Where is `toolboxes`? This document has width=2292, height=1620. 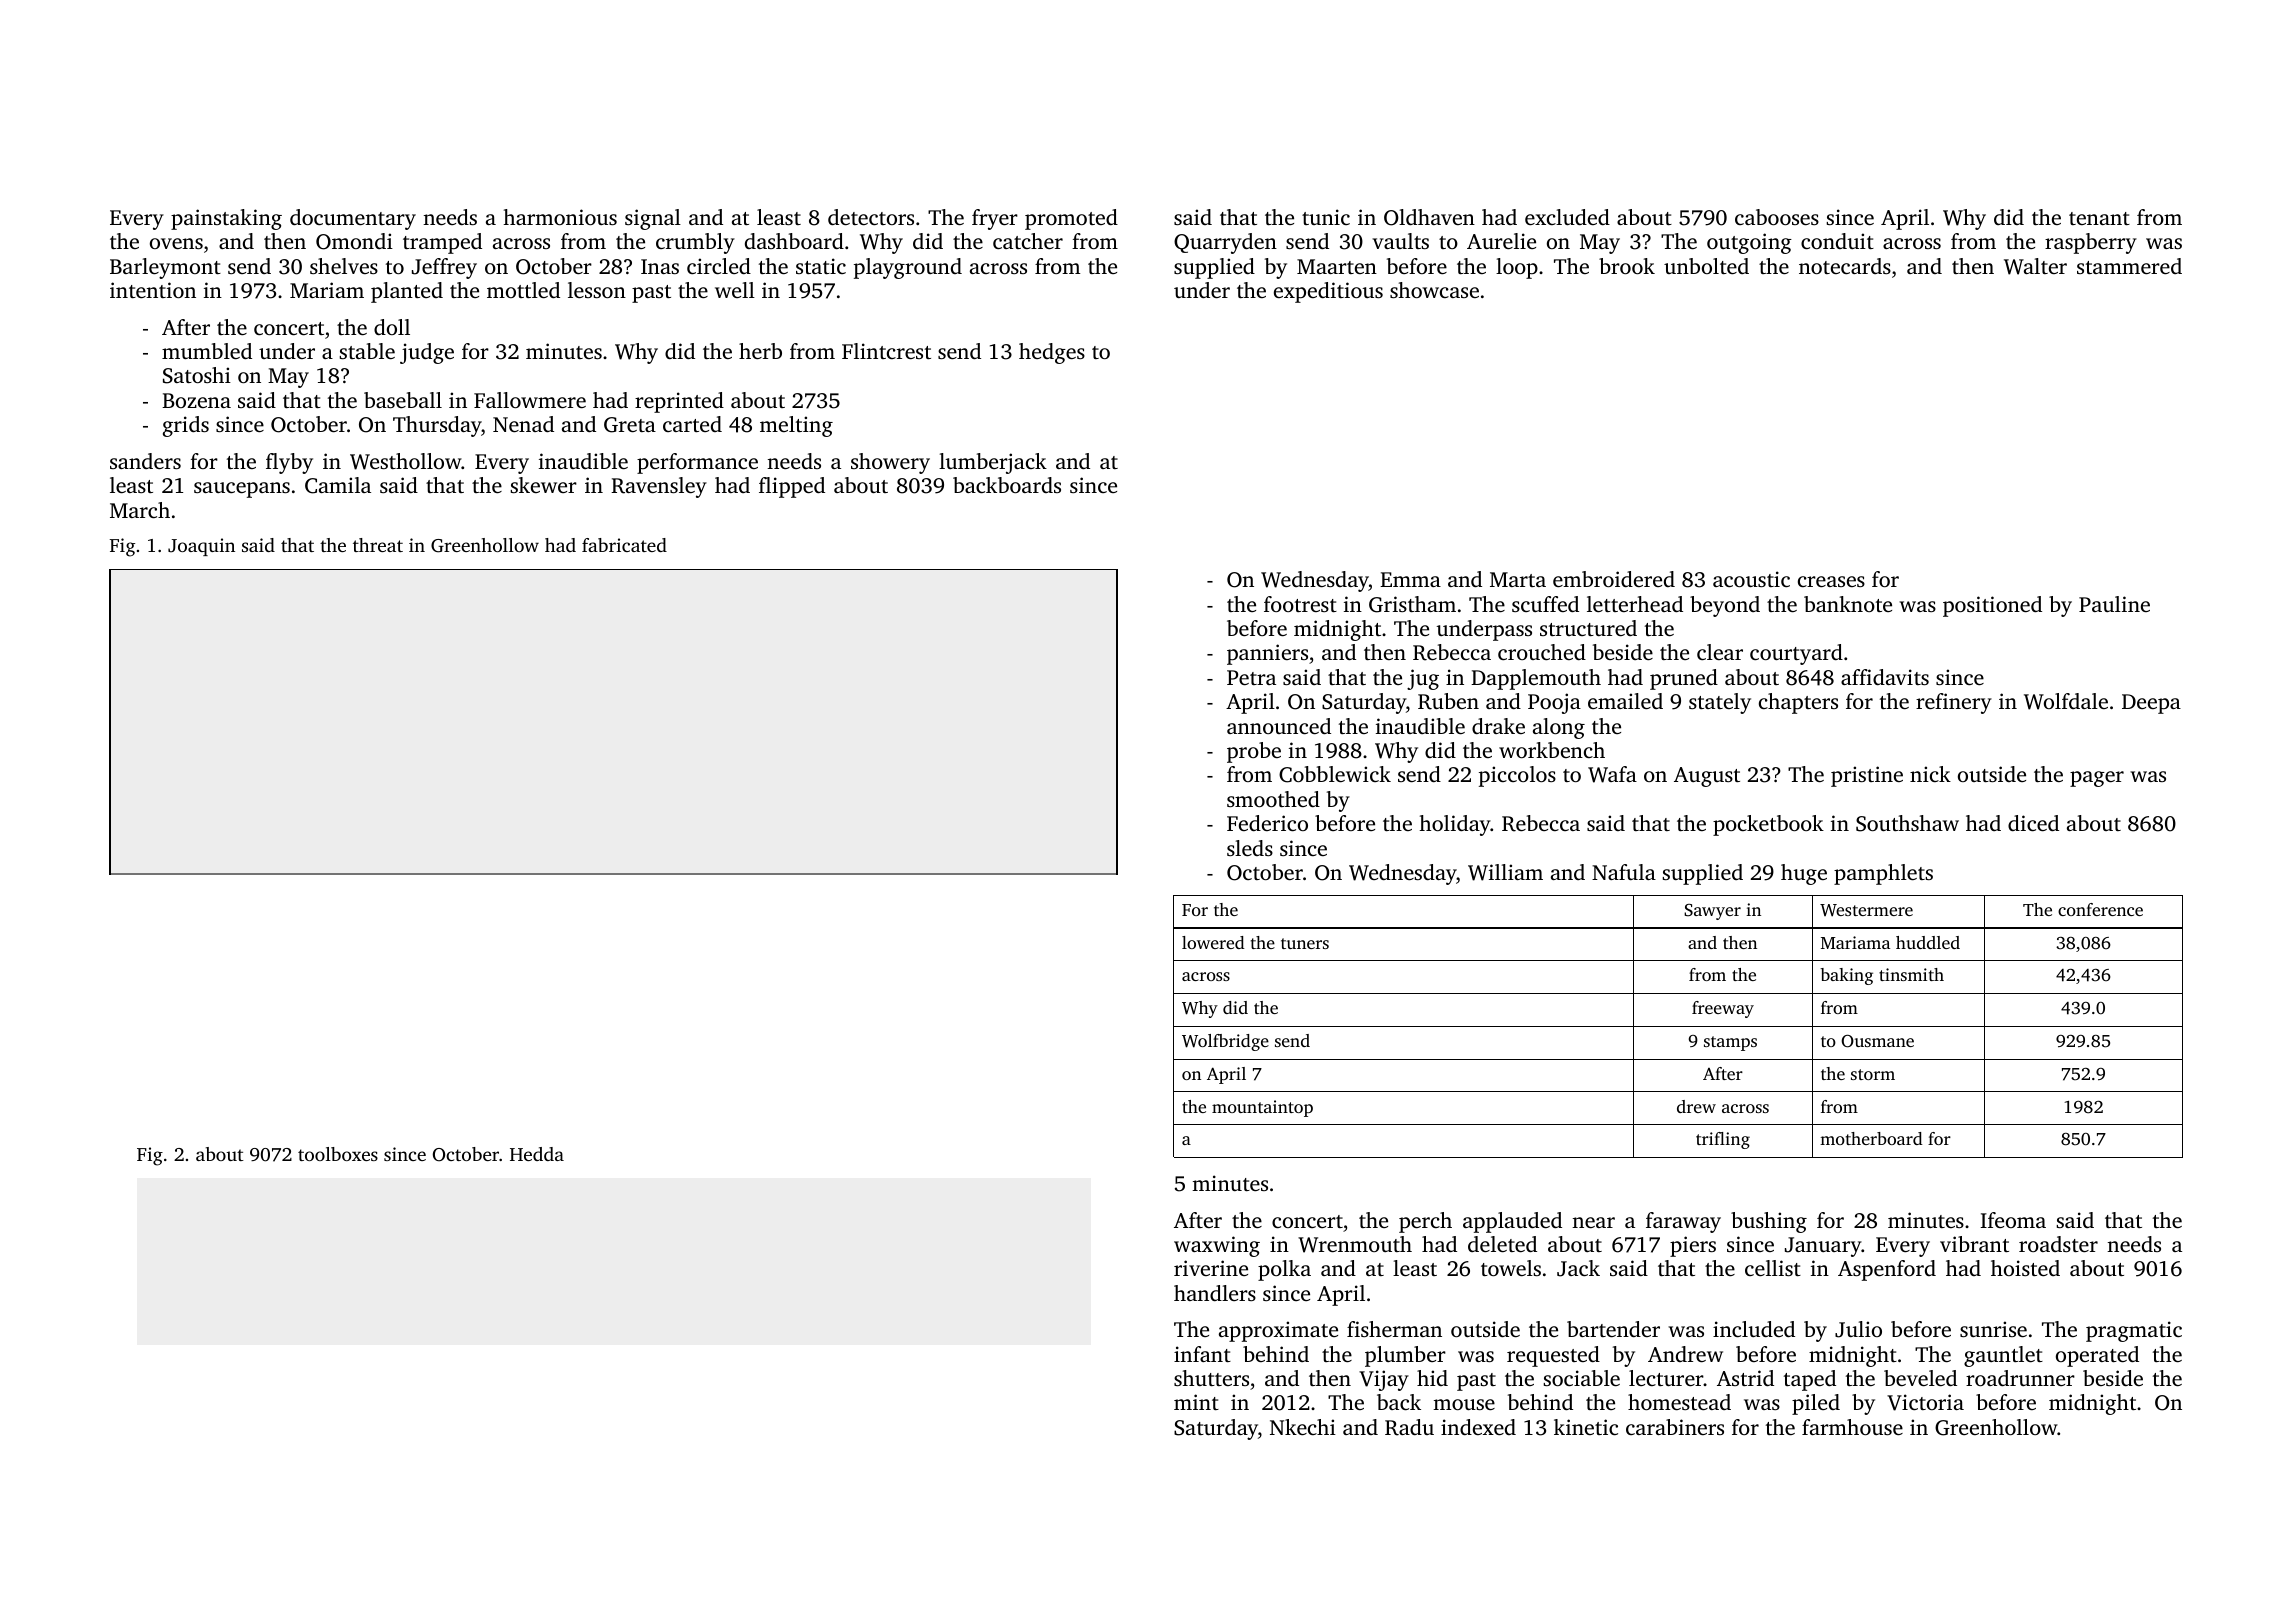 toolboxes is located at coordinates (338, 1154).
